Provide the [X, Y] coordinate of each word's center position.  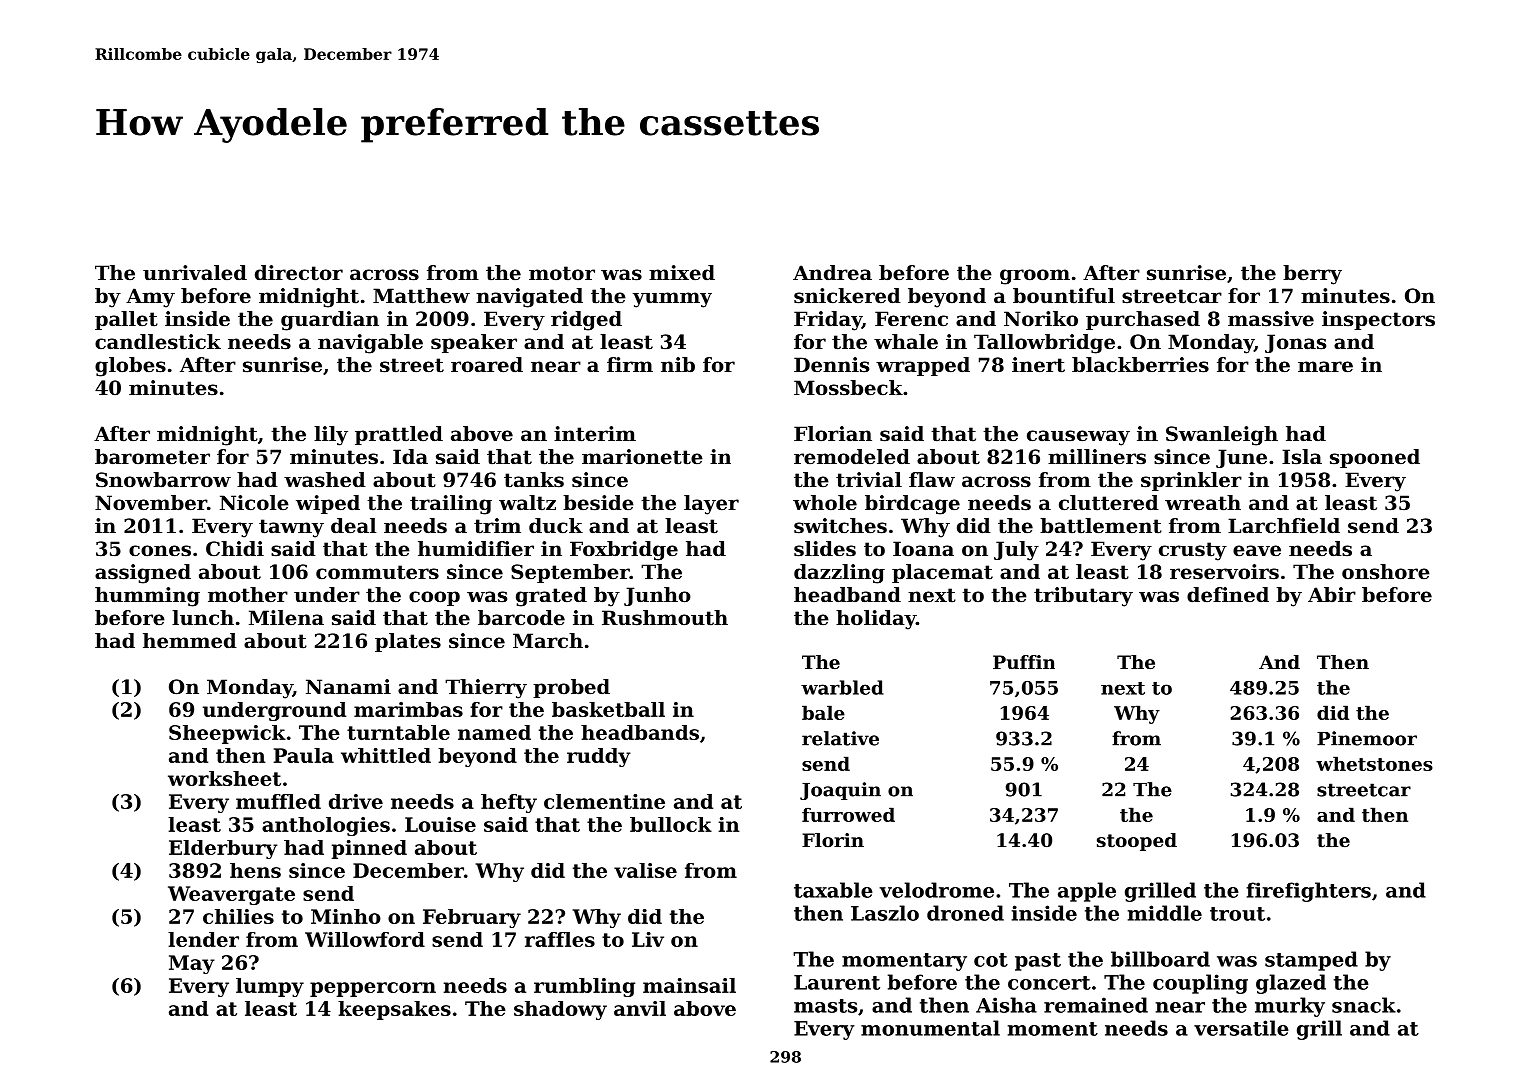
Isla [1302, 457]
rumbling [584, 987]
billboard [1160, 959]
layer [711, 505]
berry [1312, 275]
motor [562, 273]
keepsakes [394, 1010]
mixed [682, 273]
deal [353, 526]
